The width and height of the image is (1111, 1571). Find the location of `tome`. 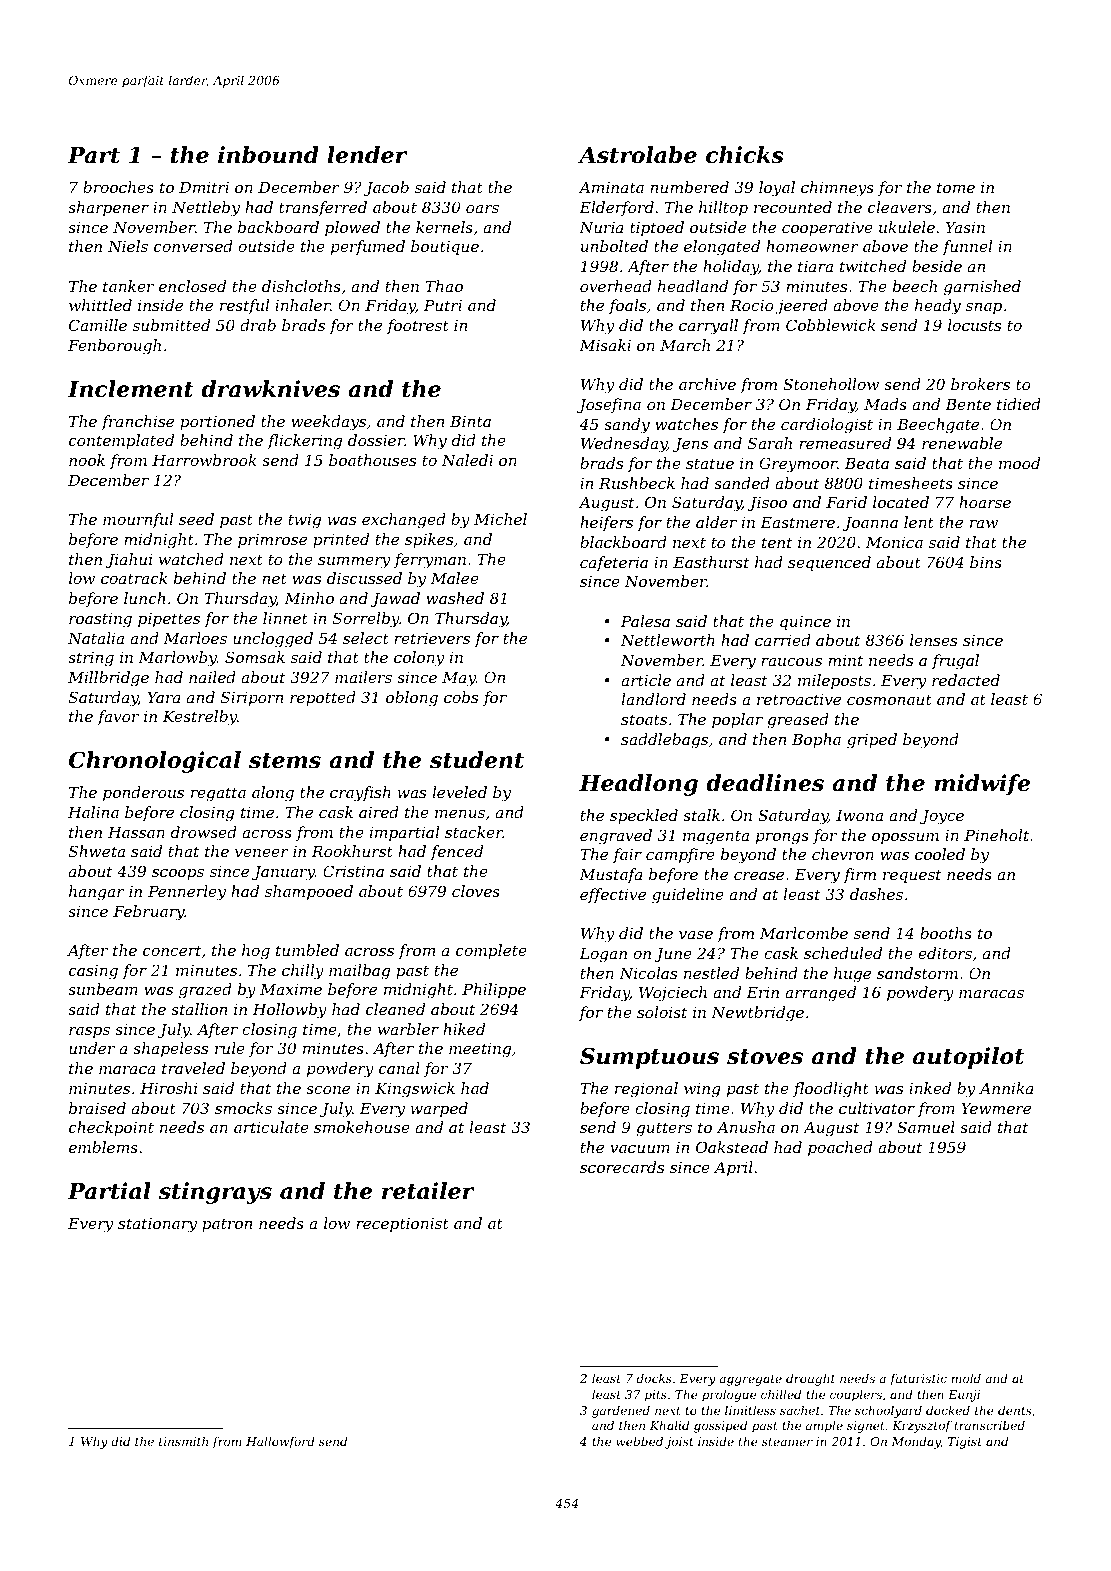

tome is located at coordinates (956, 187).
